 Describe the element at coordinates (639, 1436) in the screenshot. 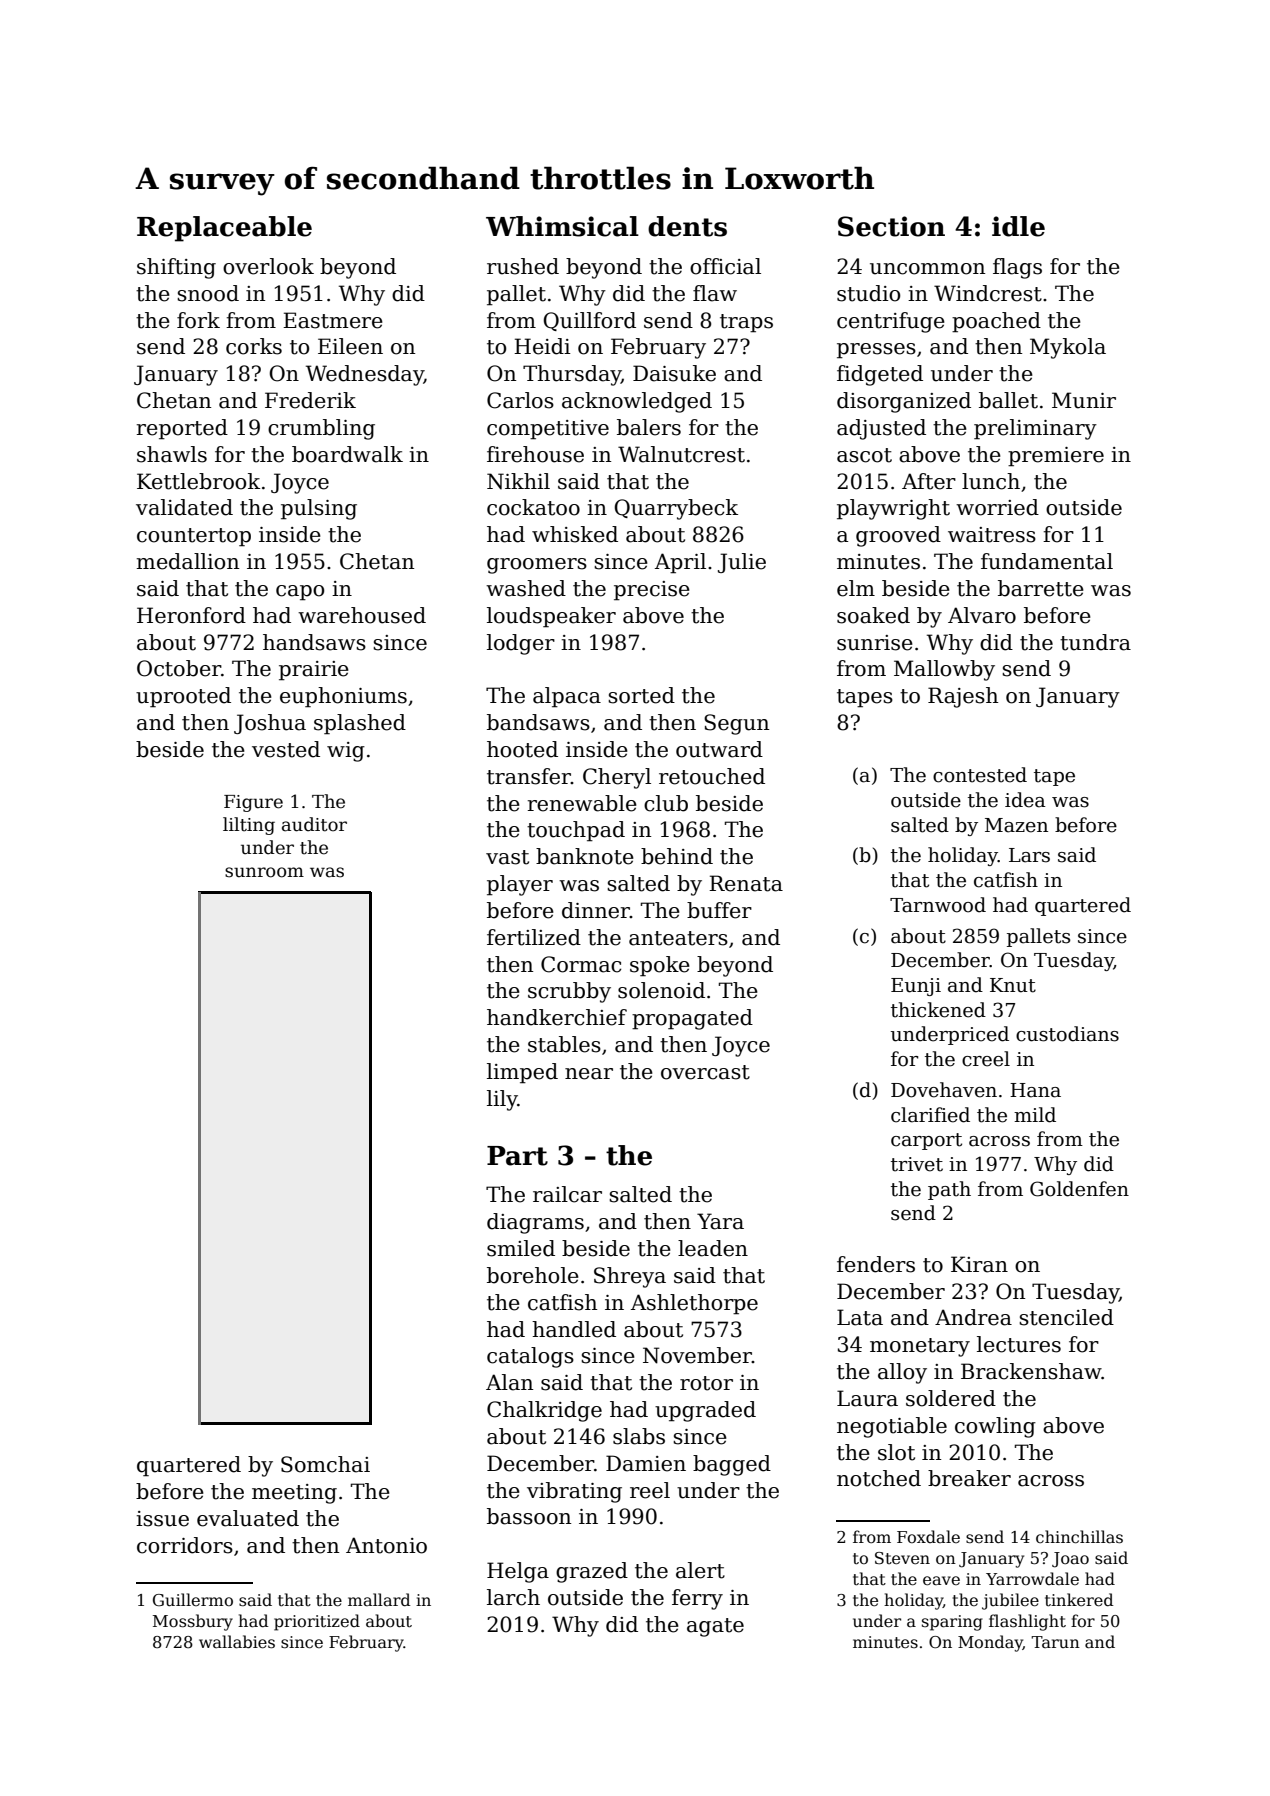

I see `slabs` at that location.
